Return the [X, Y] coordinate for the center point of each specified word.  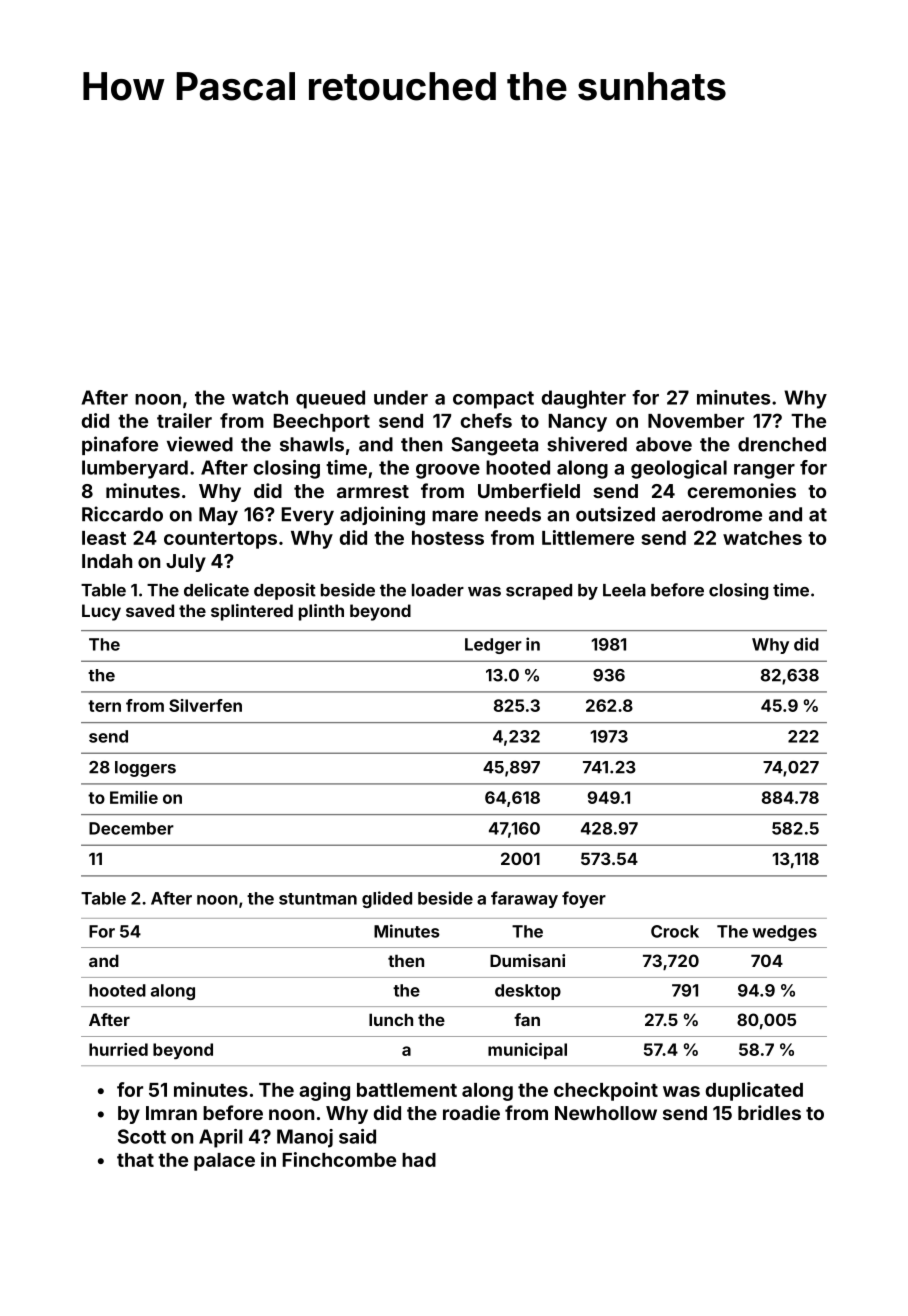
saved [150, 610]
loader [438, 590]
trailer [184, 420]
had [419, 1160]
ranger [764, 471]
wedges [784, 933]
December [131, 828]
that [135, 1160]
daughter [584, 399]
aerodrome [712, 514]
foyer [584, 899]
